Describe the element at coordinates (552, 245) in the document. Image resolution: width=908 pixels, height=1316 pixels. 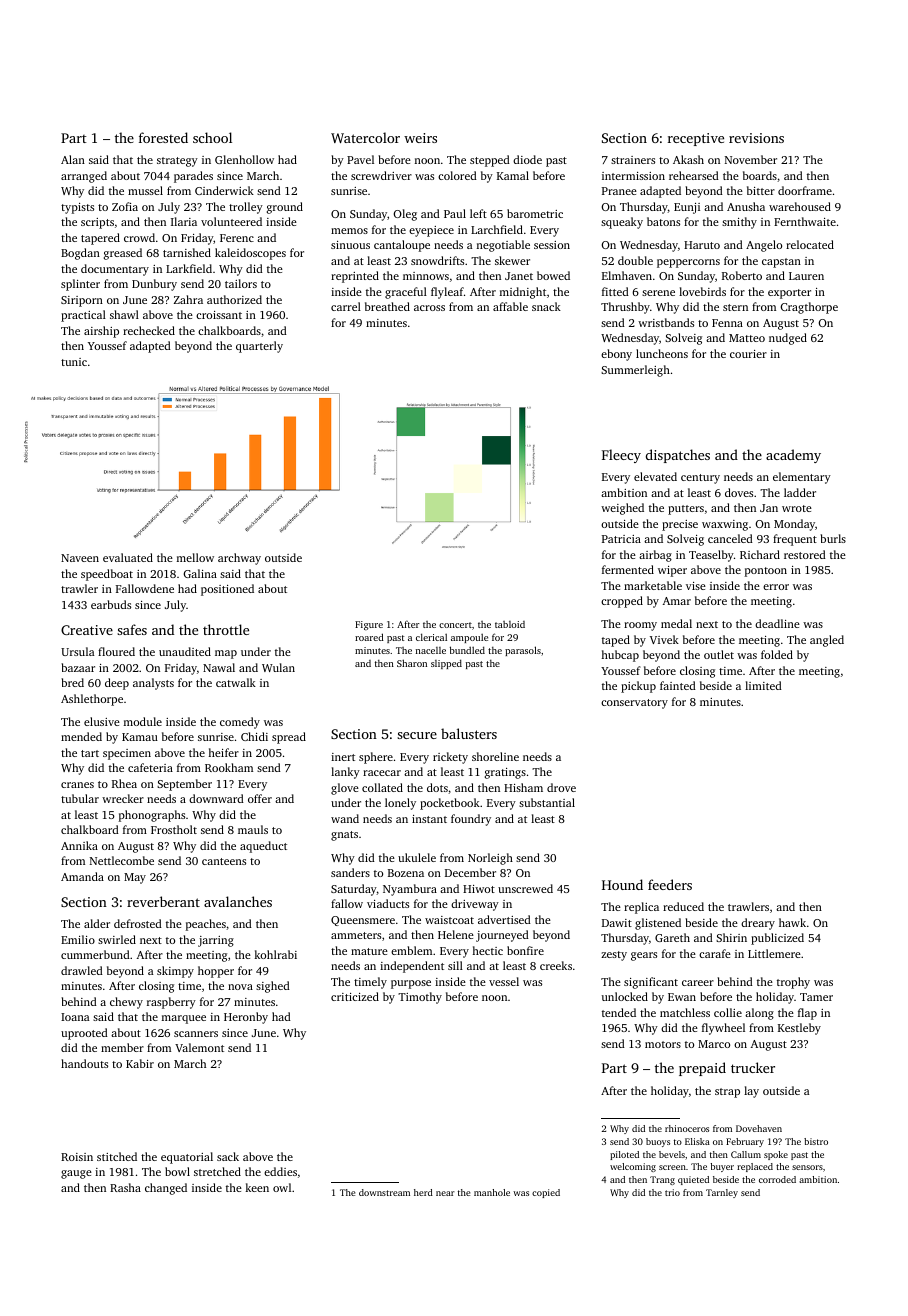
I see `session` at that location.
